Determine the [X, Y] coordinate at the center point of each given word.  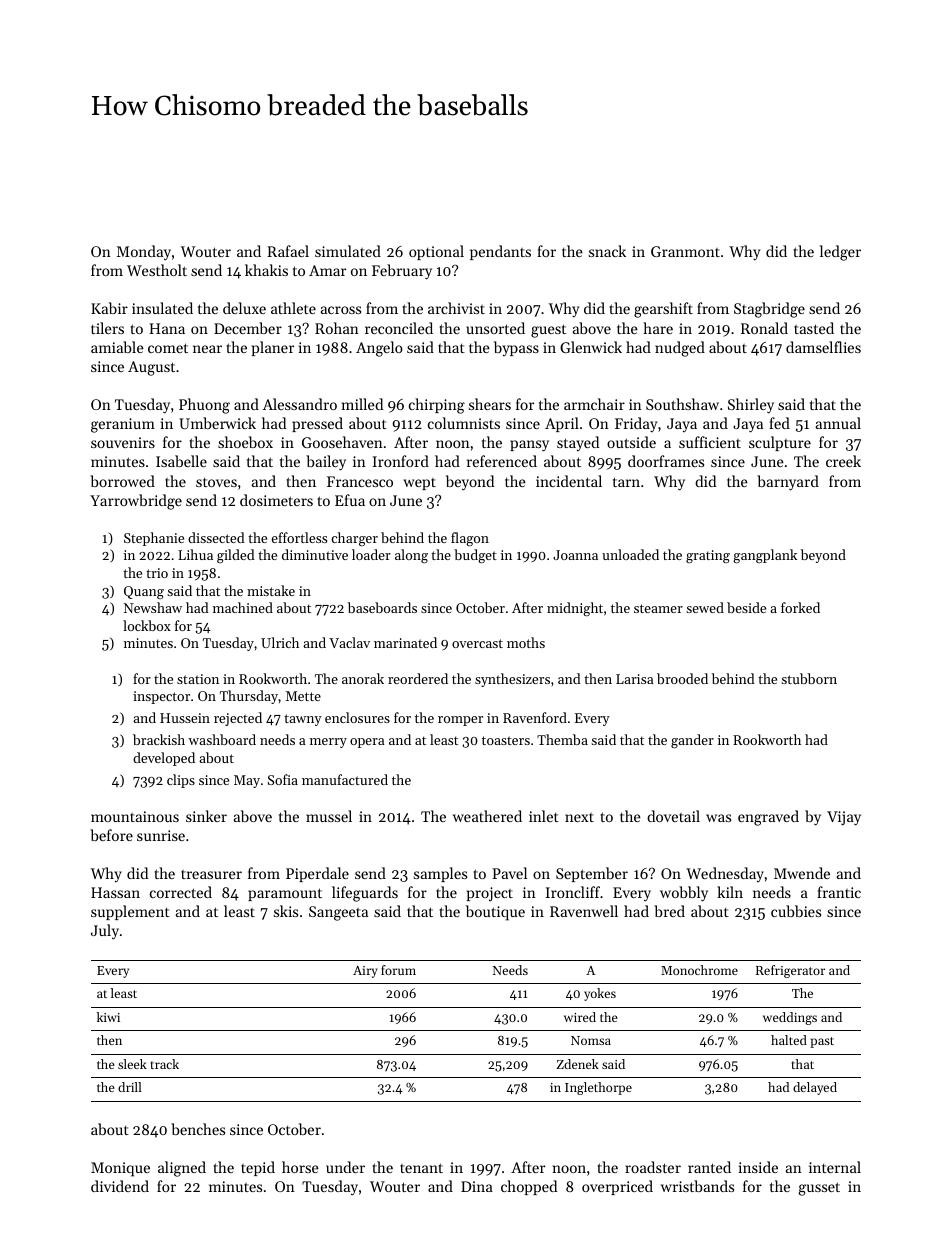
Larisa [635, 679]
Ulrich [280, 642]
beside [746, 607]
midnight [575, 609]
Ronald [764, 328]
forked [800, 607]
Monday [144, 253]
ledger [840, 253]
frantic [839, 892]
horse [300, 1167]
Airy [365, 972]
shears [490, 404]
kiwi [108, 1017]
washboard [222, 739]
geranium [123, 425]
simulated [348, 251]
